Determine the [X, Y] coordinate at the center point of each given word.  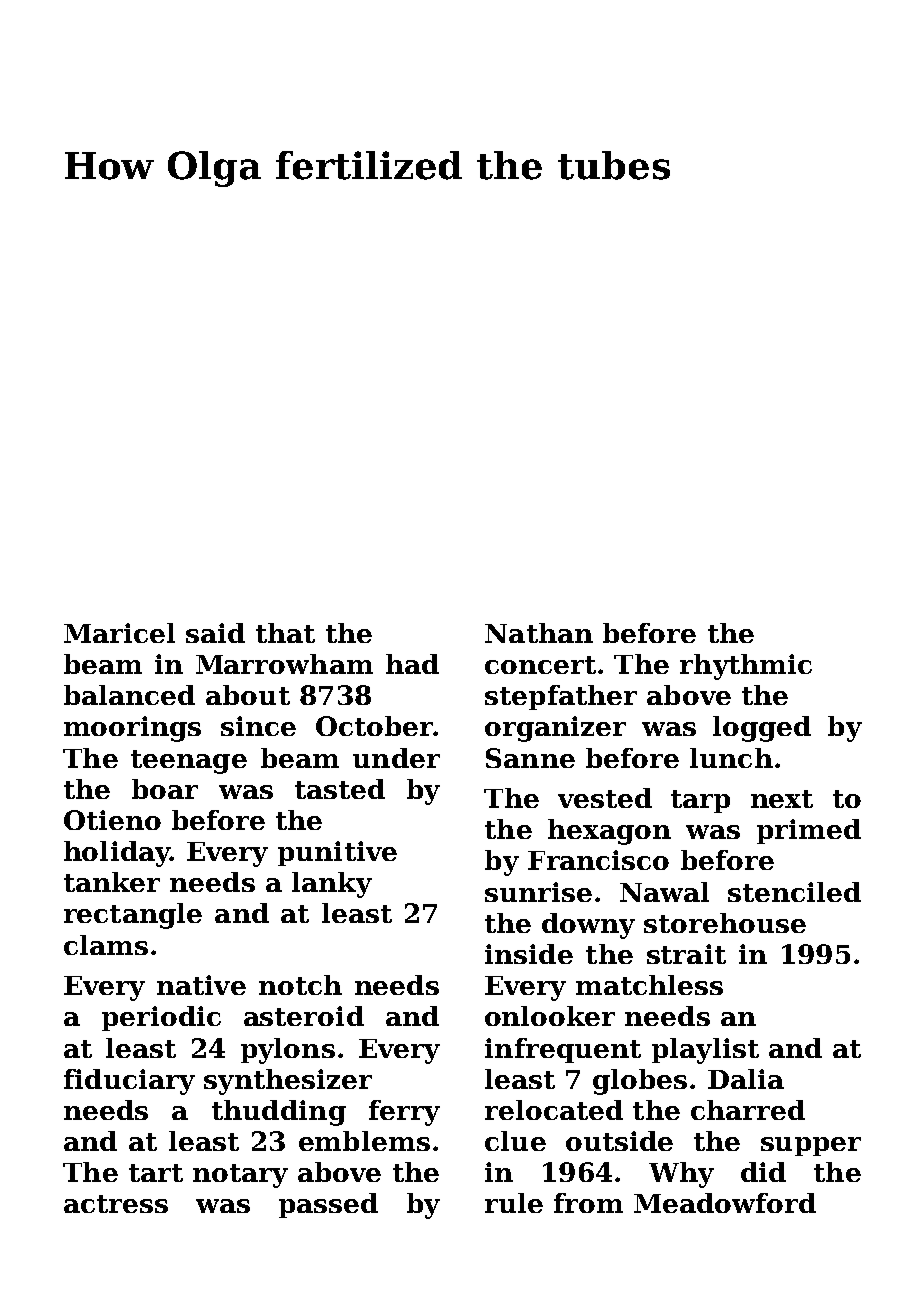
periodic [161, 1018]
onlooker [550, 1016]
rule [514, 1203]
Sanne [530, 758]
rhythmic [746, 667]
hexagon [609, 832]
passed [328, 1205]
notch [300, 985]
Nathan [539, 633]
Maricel [119, 633]
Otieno [112, 820]
